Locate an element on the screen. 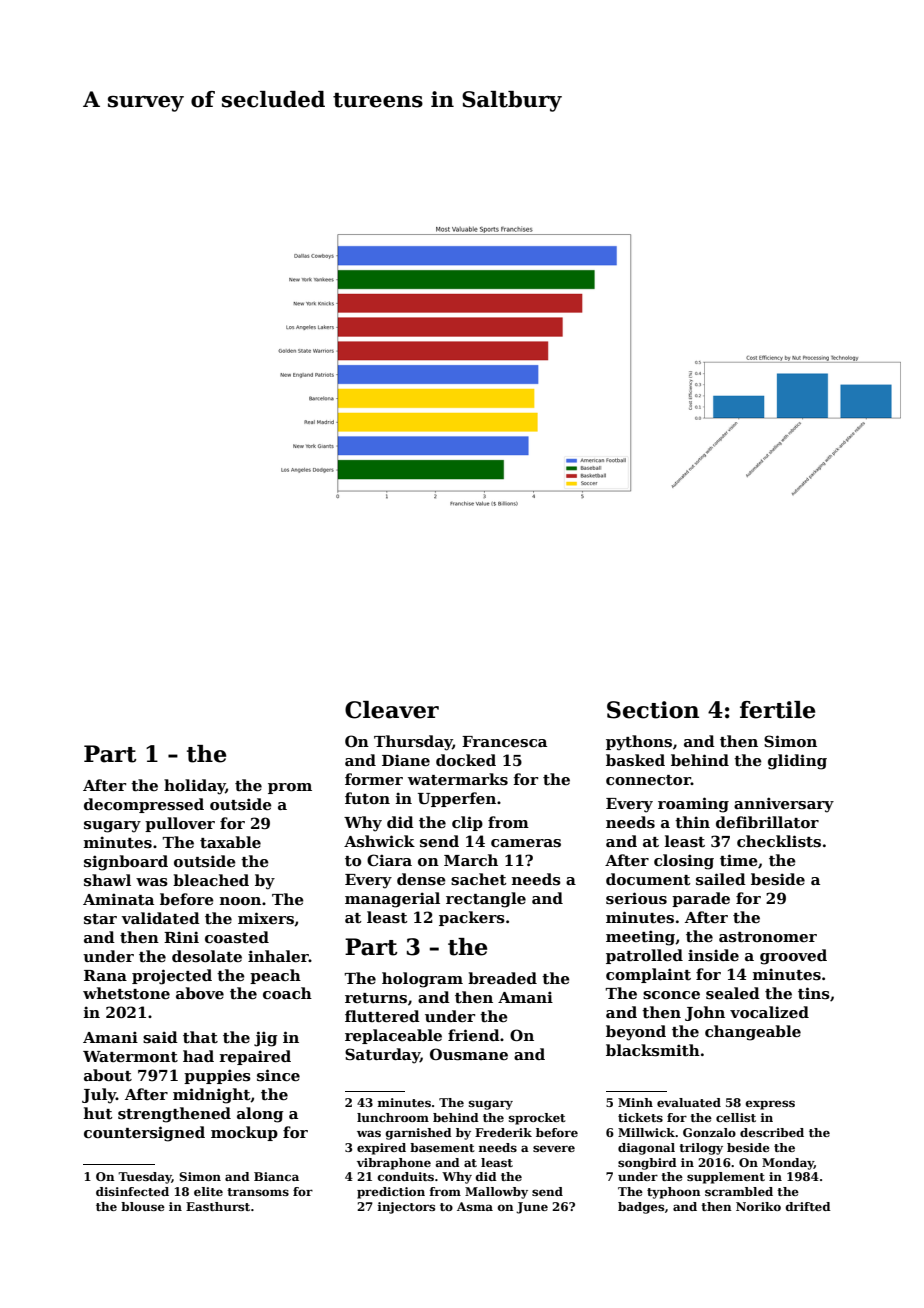 This screenshot has height=1308, width=924. countersigned is located at coordinates (144, 1134).
